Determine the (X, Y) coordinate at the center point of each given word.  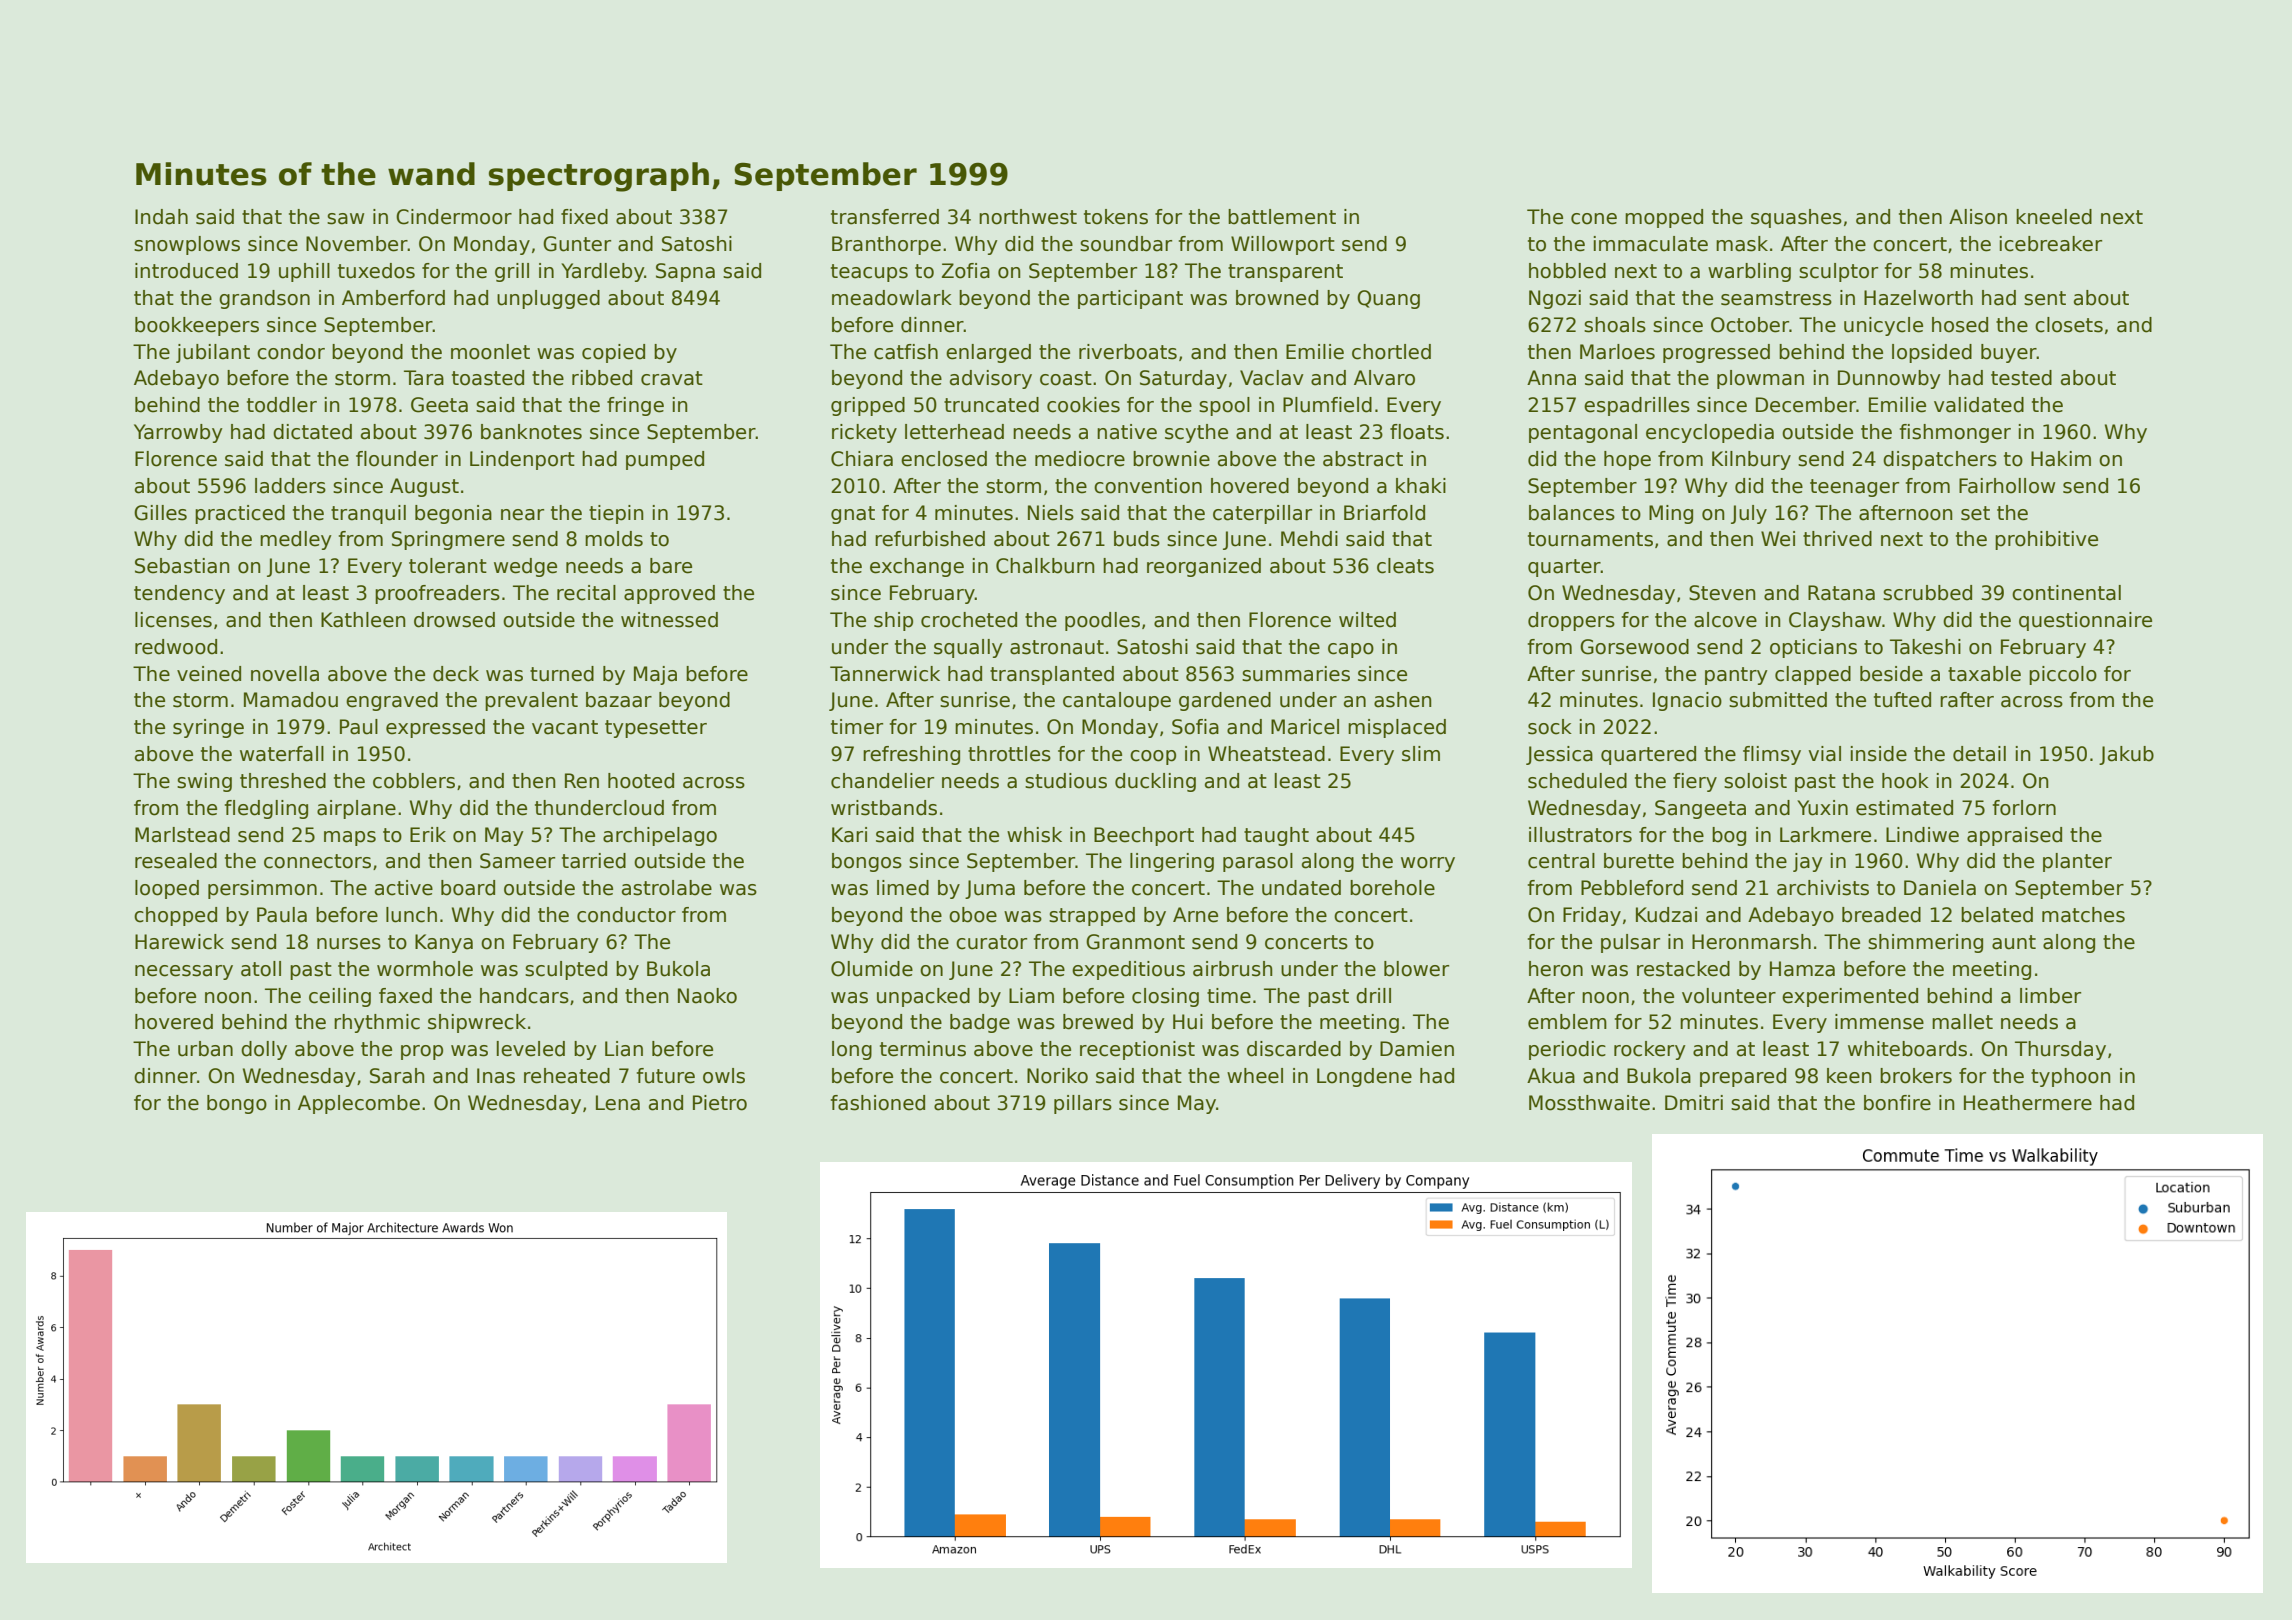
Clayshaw (1835, 621)
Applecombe (359, 1104)
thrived (1837, 539)
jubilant (213, 353)
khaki (1421, 486)
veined (209, 674)
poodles (1102, 621)
